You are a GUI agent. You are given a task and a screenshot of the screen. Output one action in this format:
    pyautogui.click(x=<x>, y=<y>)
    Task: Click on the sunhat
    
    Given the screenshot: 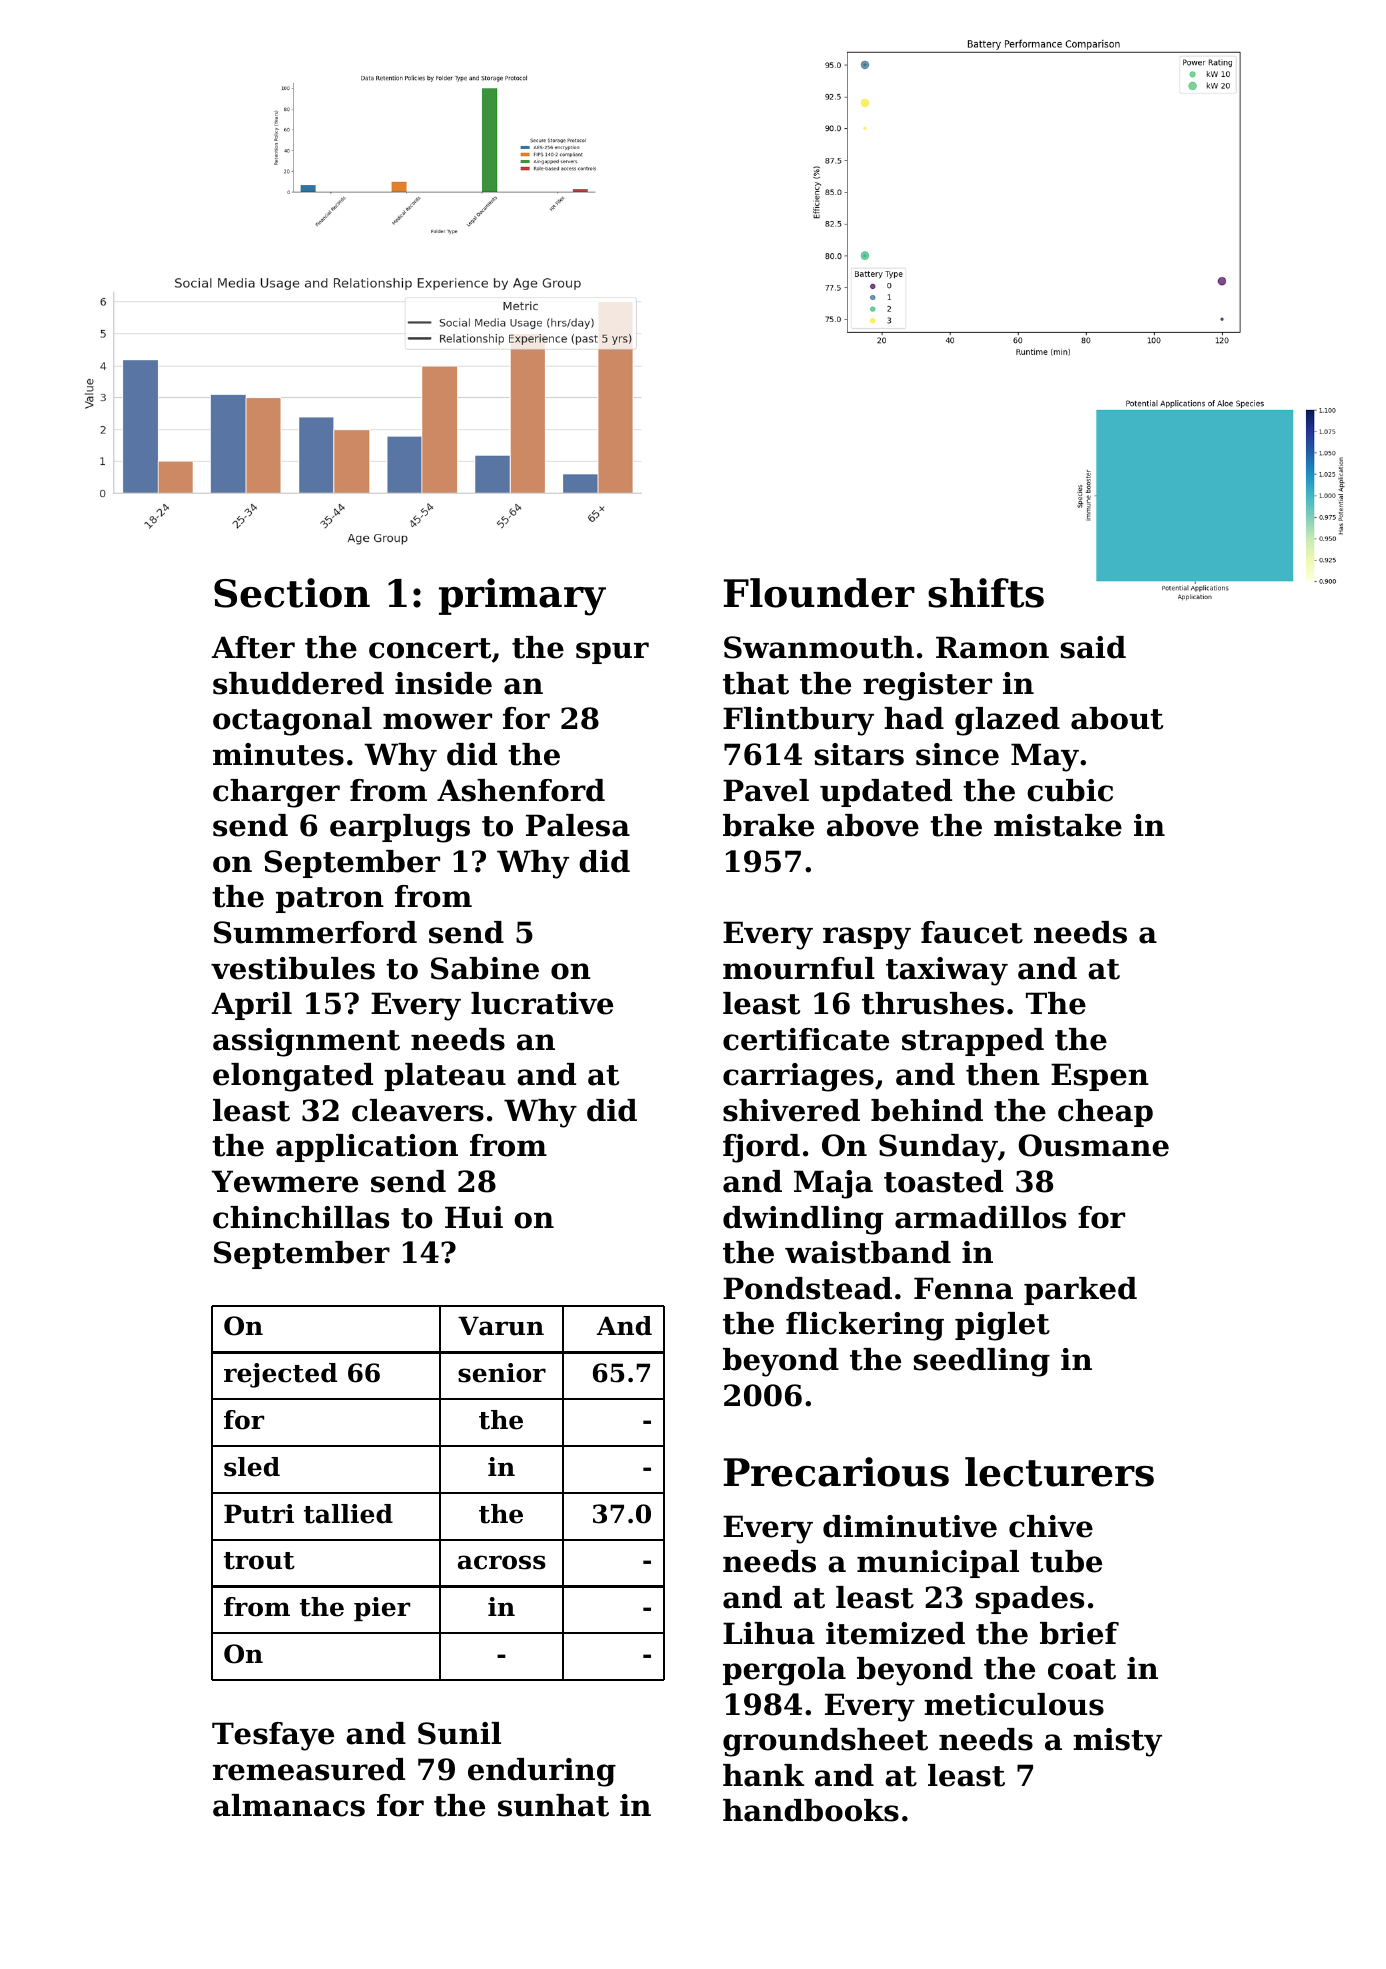 What is the action you would take?
    pyautogui.click(x=553, y=1805)
